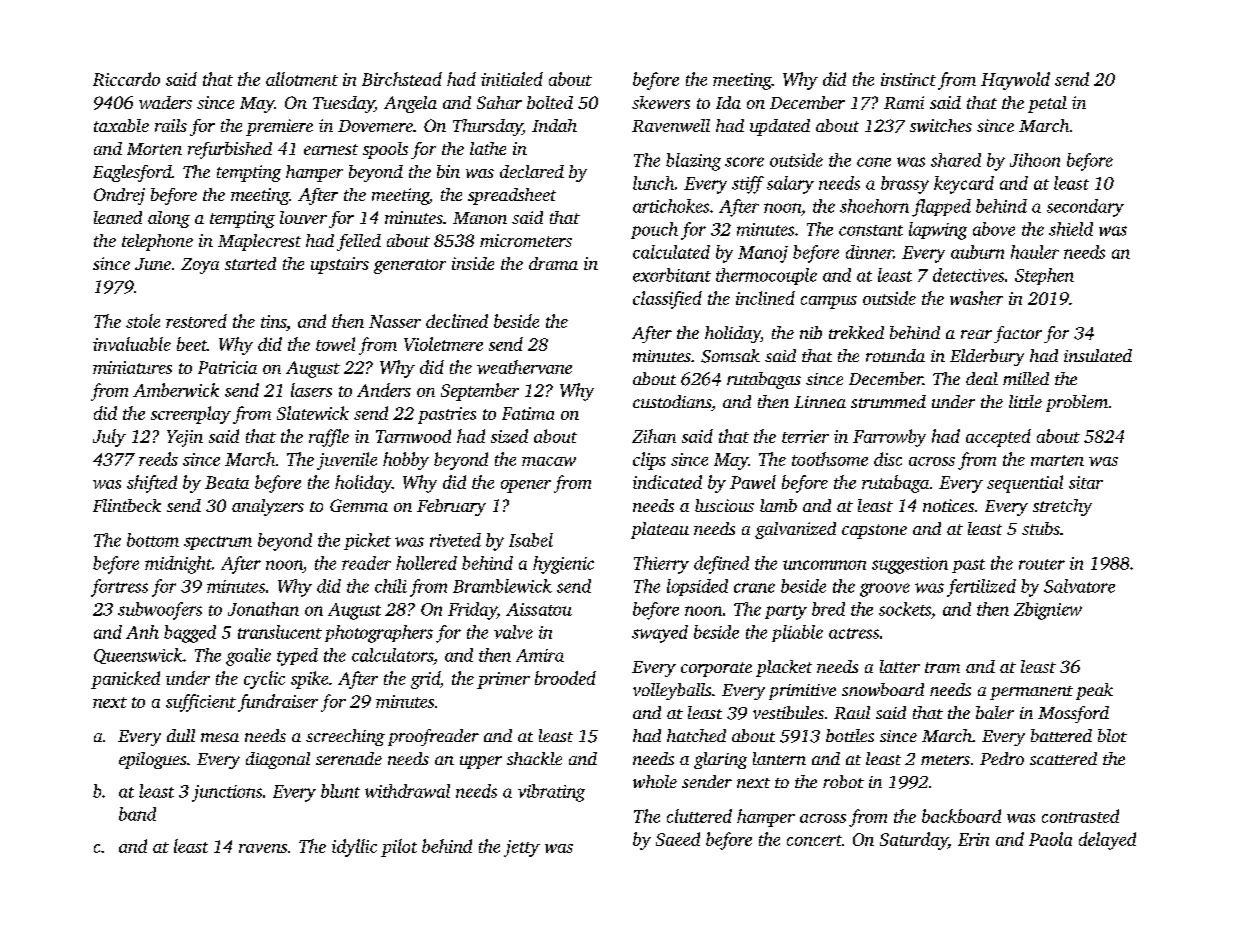 The width and height of the screenshot is (1233, 952). Describe the element at coordinates (1047, 104) in the screenshot. I see `petal` at that location.
